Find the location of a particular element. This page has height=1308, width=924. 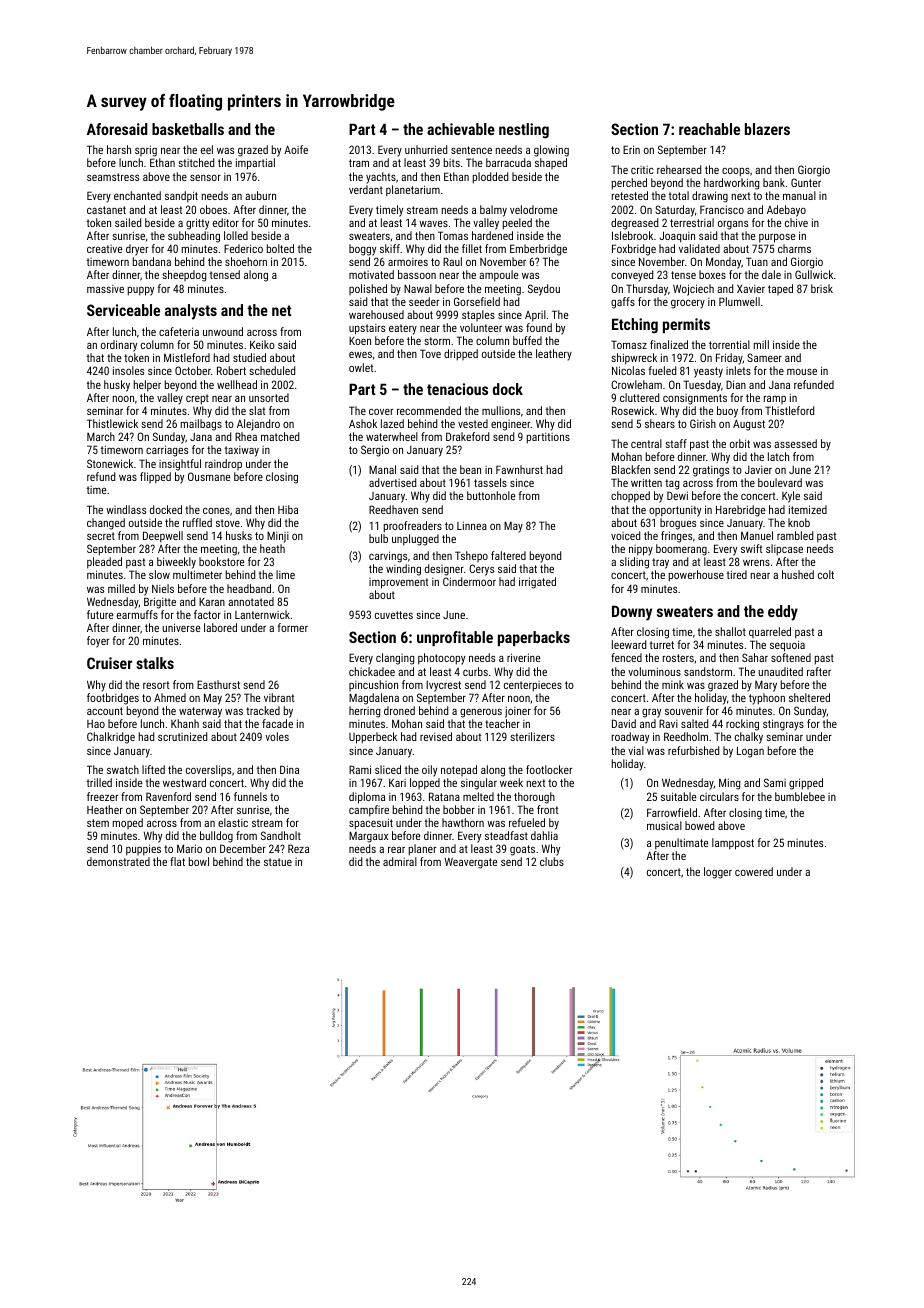

unhurried is located at coordinates (426, 149).
